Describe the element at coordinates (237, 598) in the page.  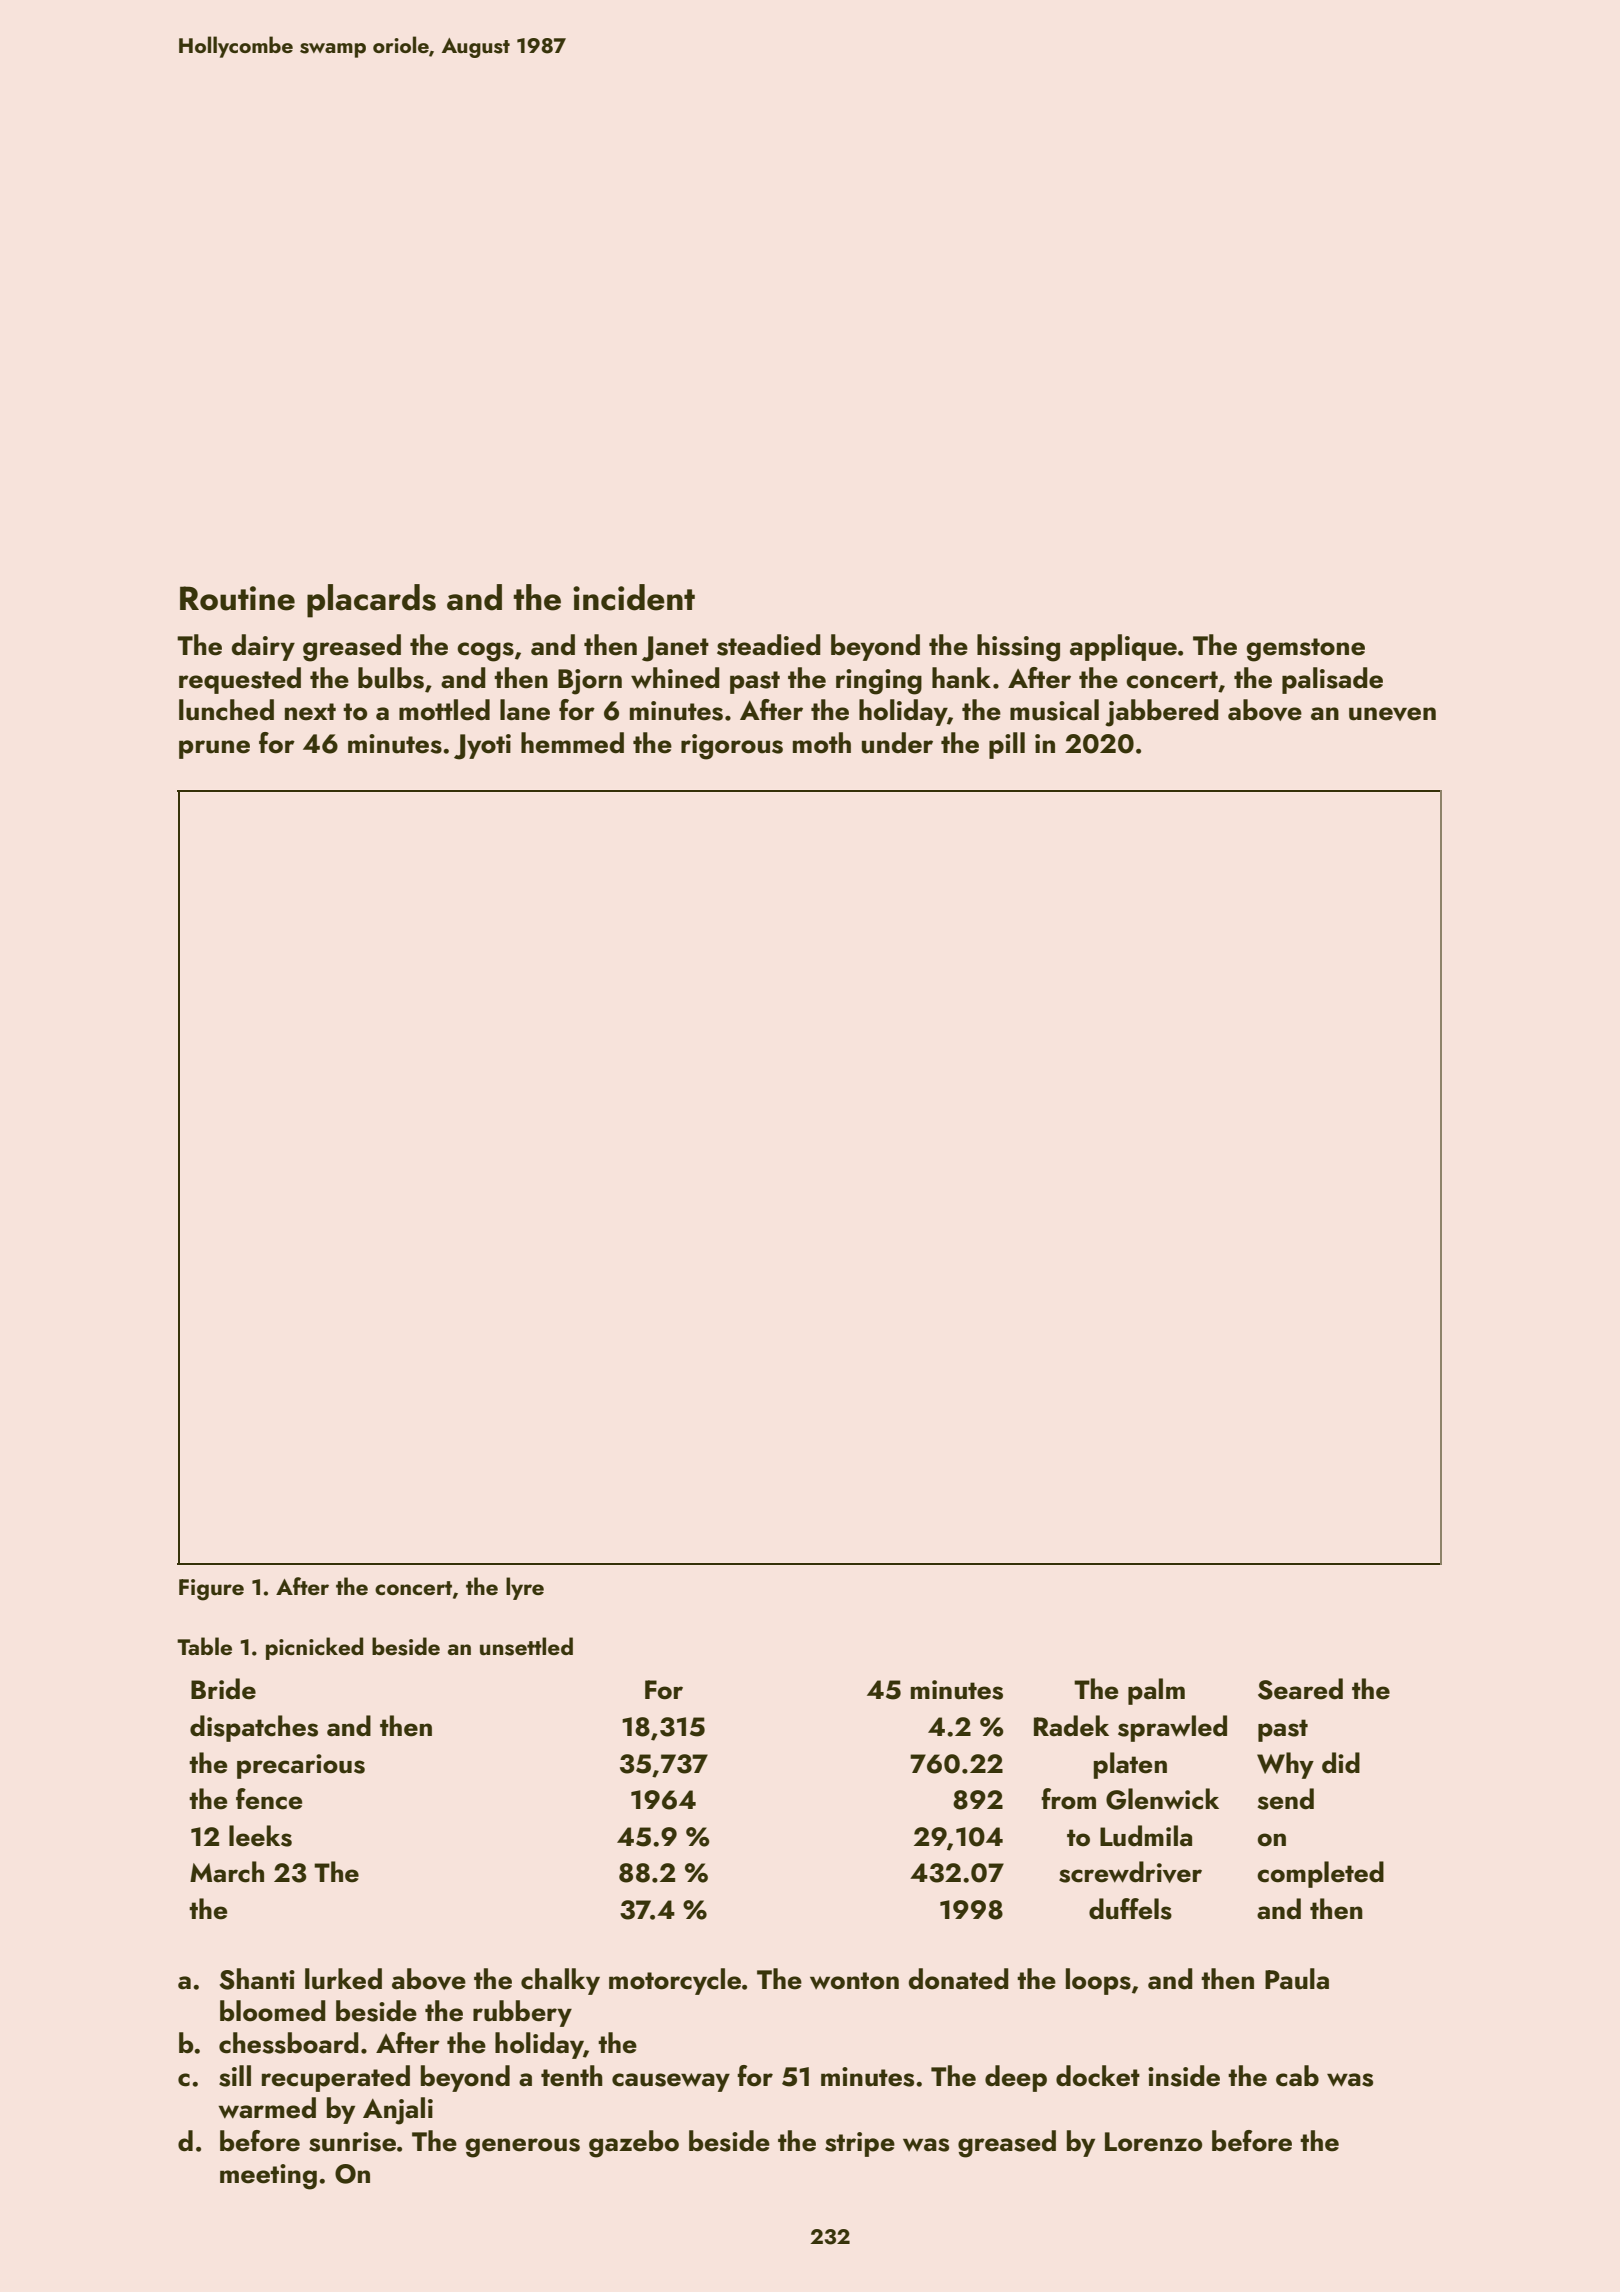
I see `Routine` at that location.
